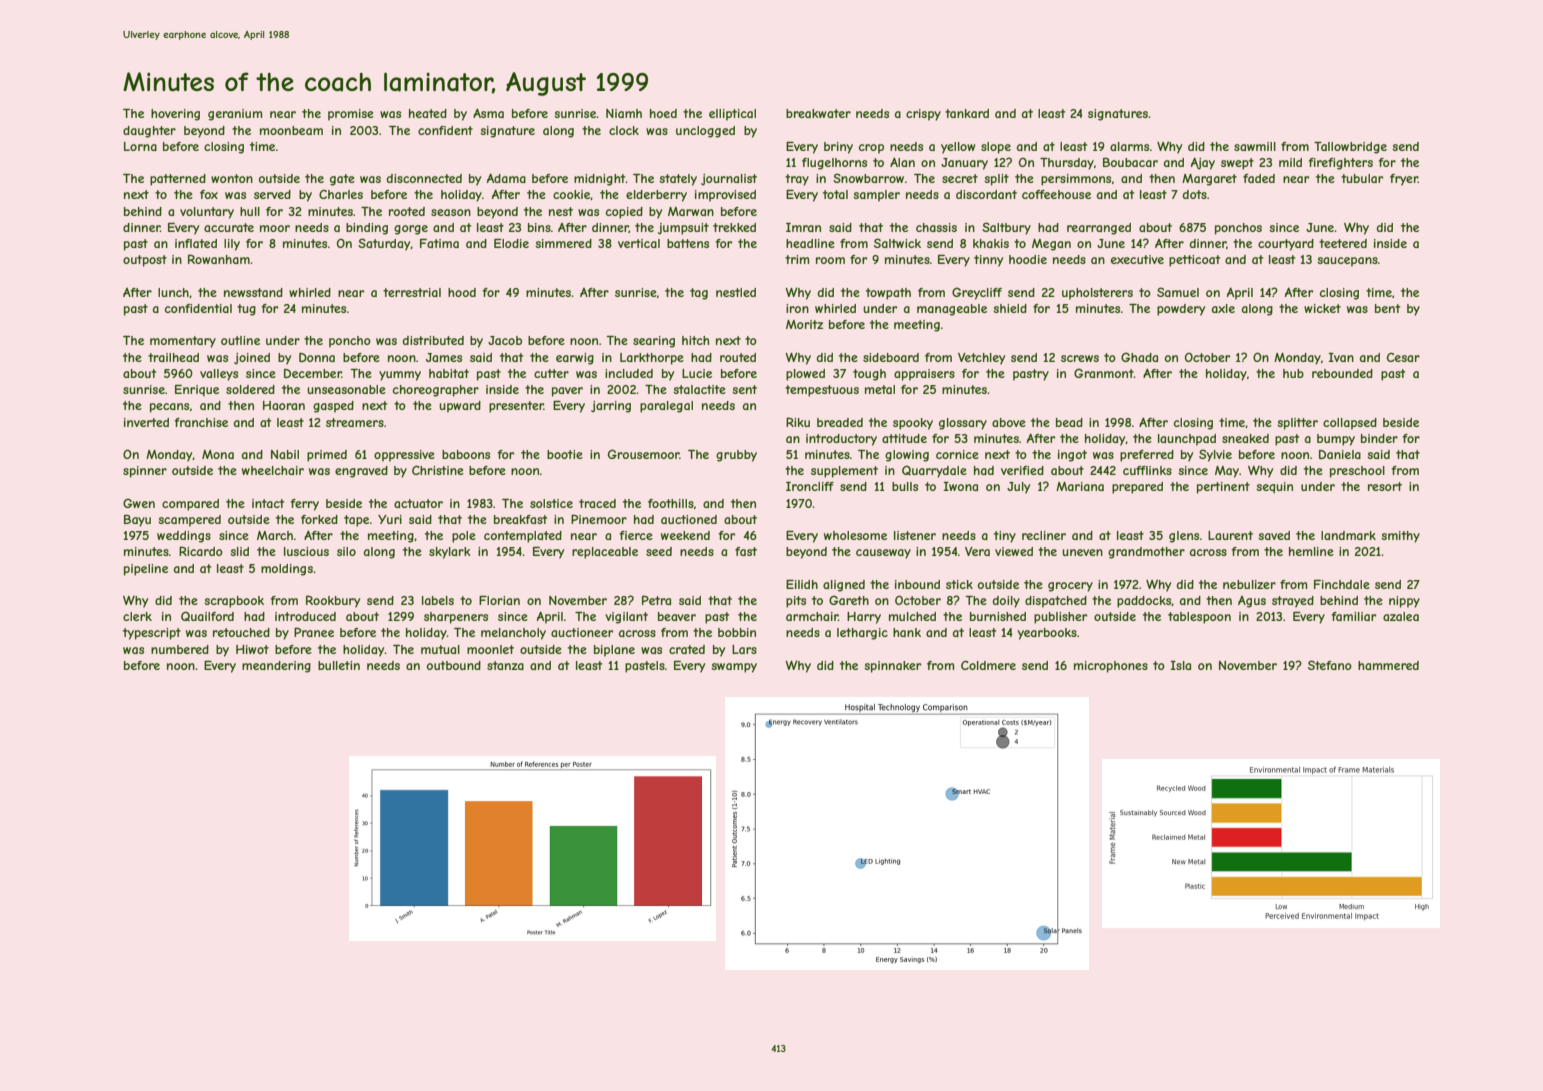 Image resolution: width=1543 pixels, height=1091 pixels. What do you see at coordinates (905, 486) in the screenshot?
I see `bulls` at bounding box center [905, 486].
